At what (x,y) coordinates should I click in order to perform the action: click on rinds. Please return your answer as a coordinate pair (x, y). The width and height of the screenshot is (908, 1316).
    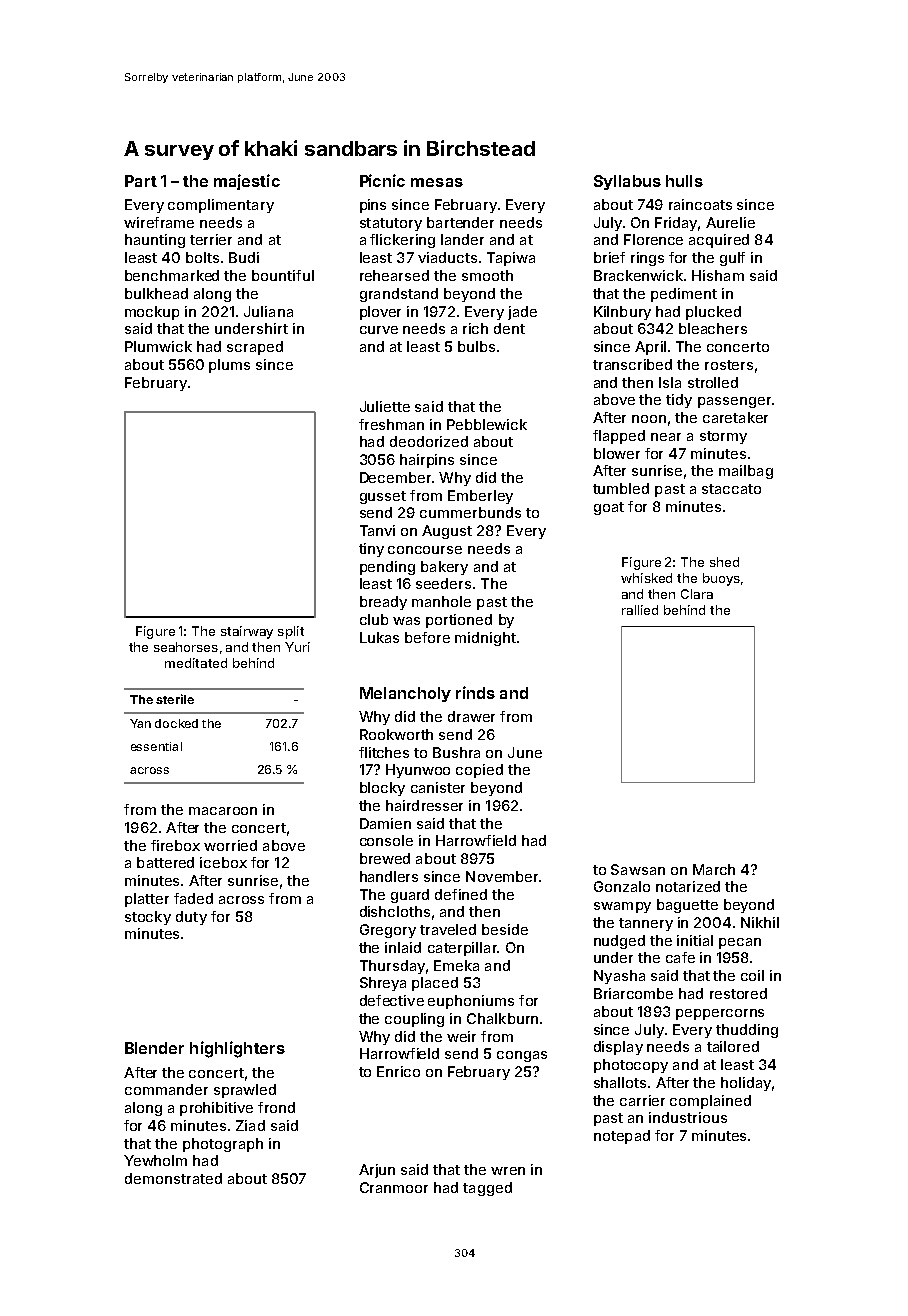
    Looking at the image, I should click on (475, 692).
